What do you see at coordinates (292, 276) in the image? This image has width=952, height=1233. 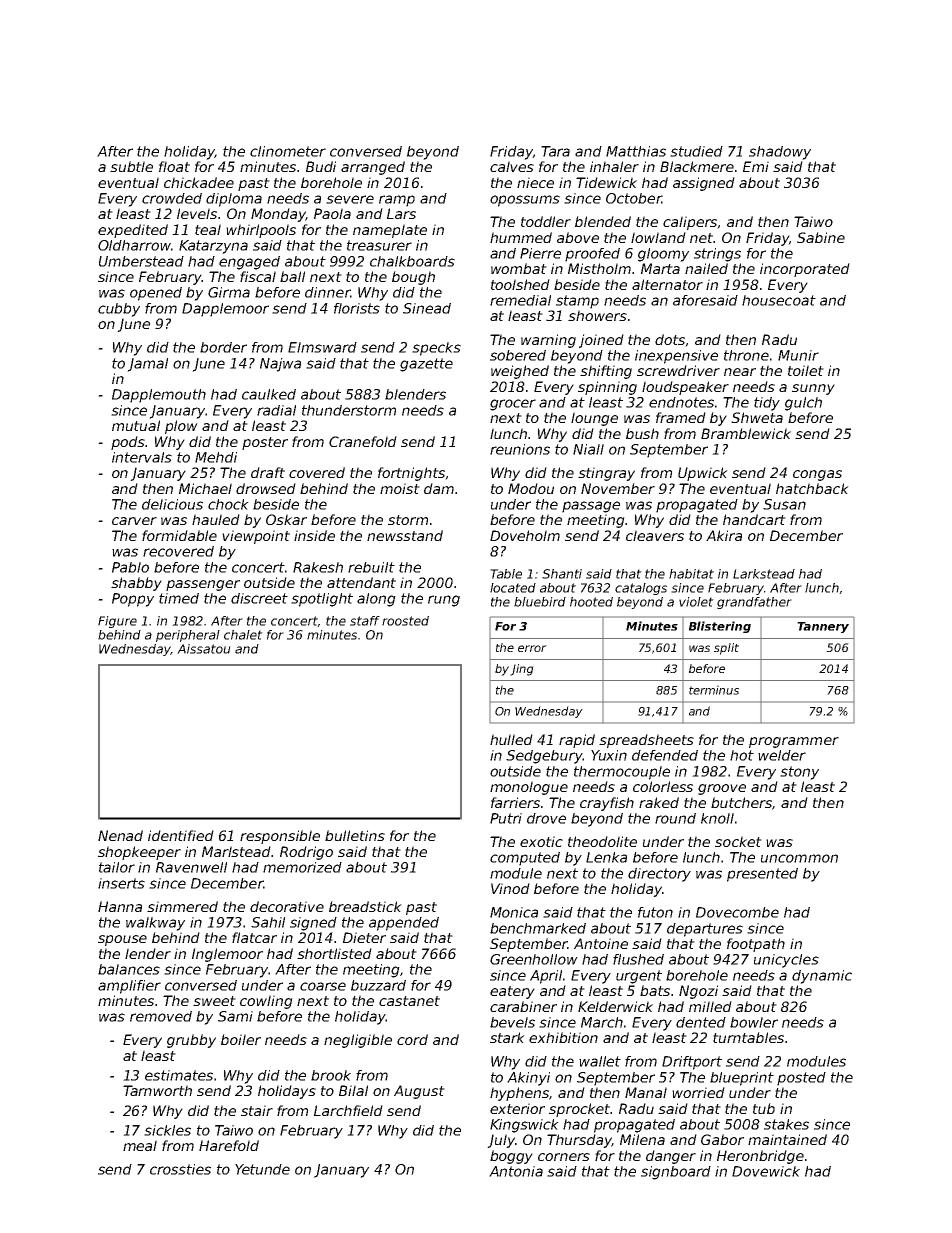 I see `ball` at bounding box center [292, 276].
